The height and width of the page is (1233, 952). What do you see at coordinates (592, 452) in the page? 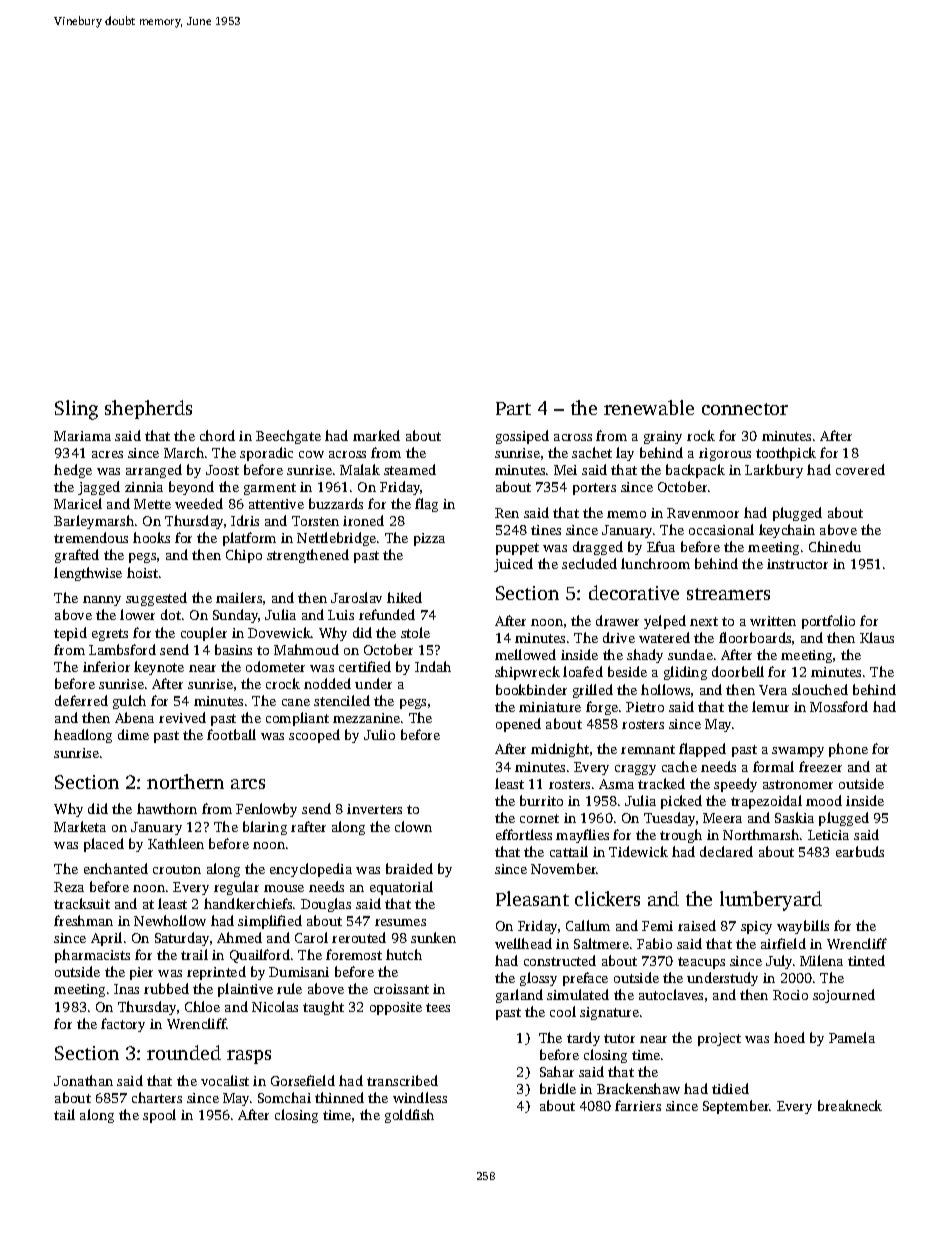
I see `sachet` at bounding box center [592, 452].
